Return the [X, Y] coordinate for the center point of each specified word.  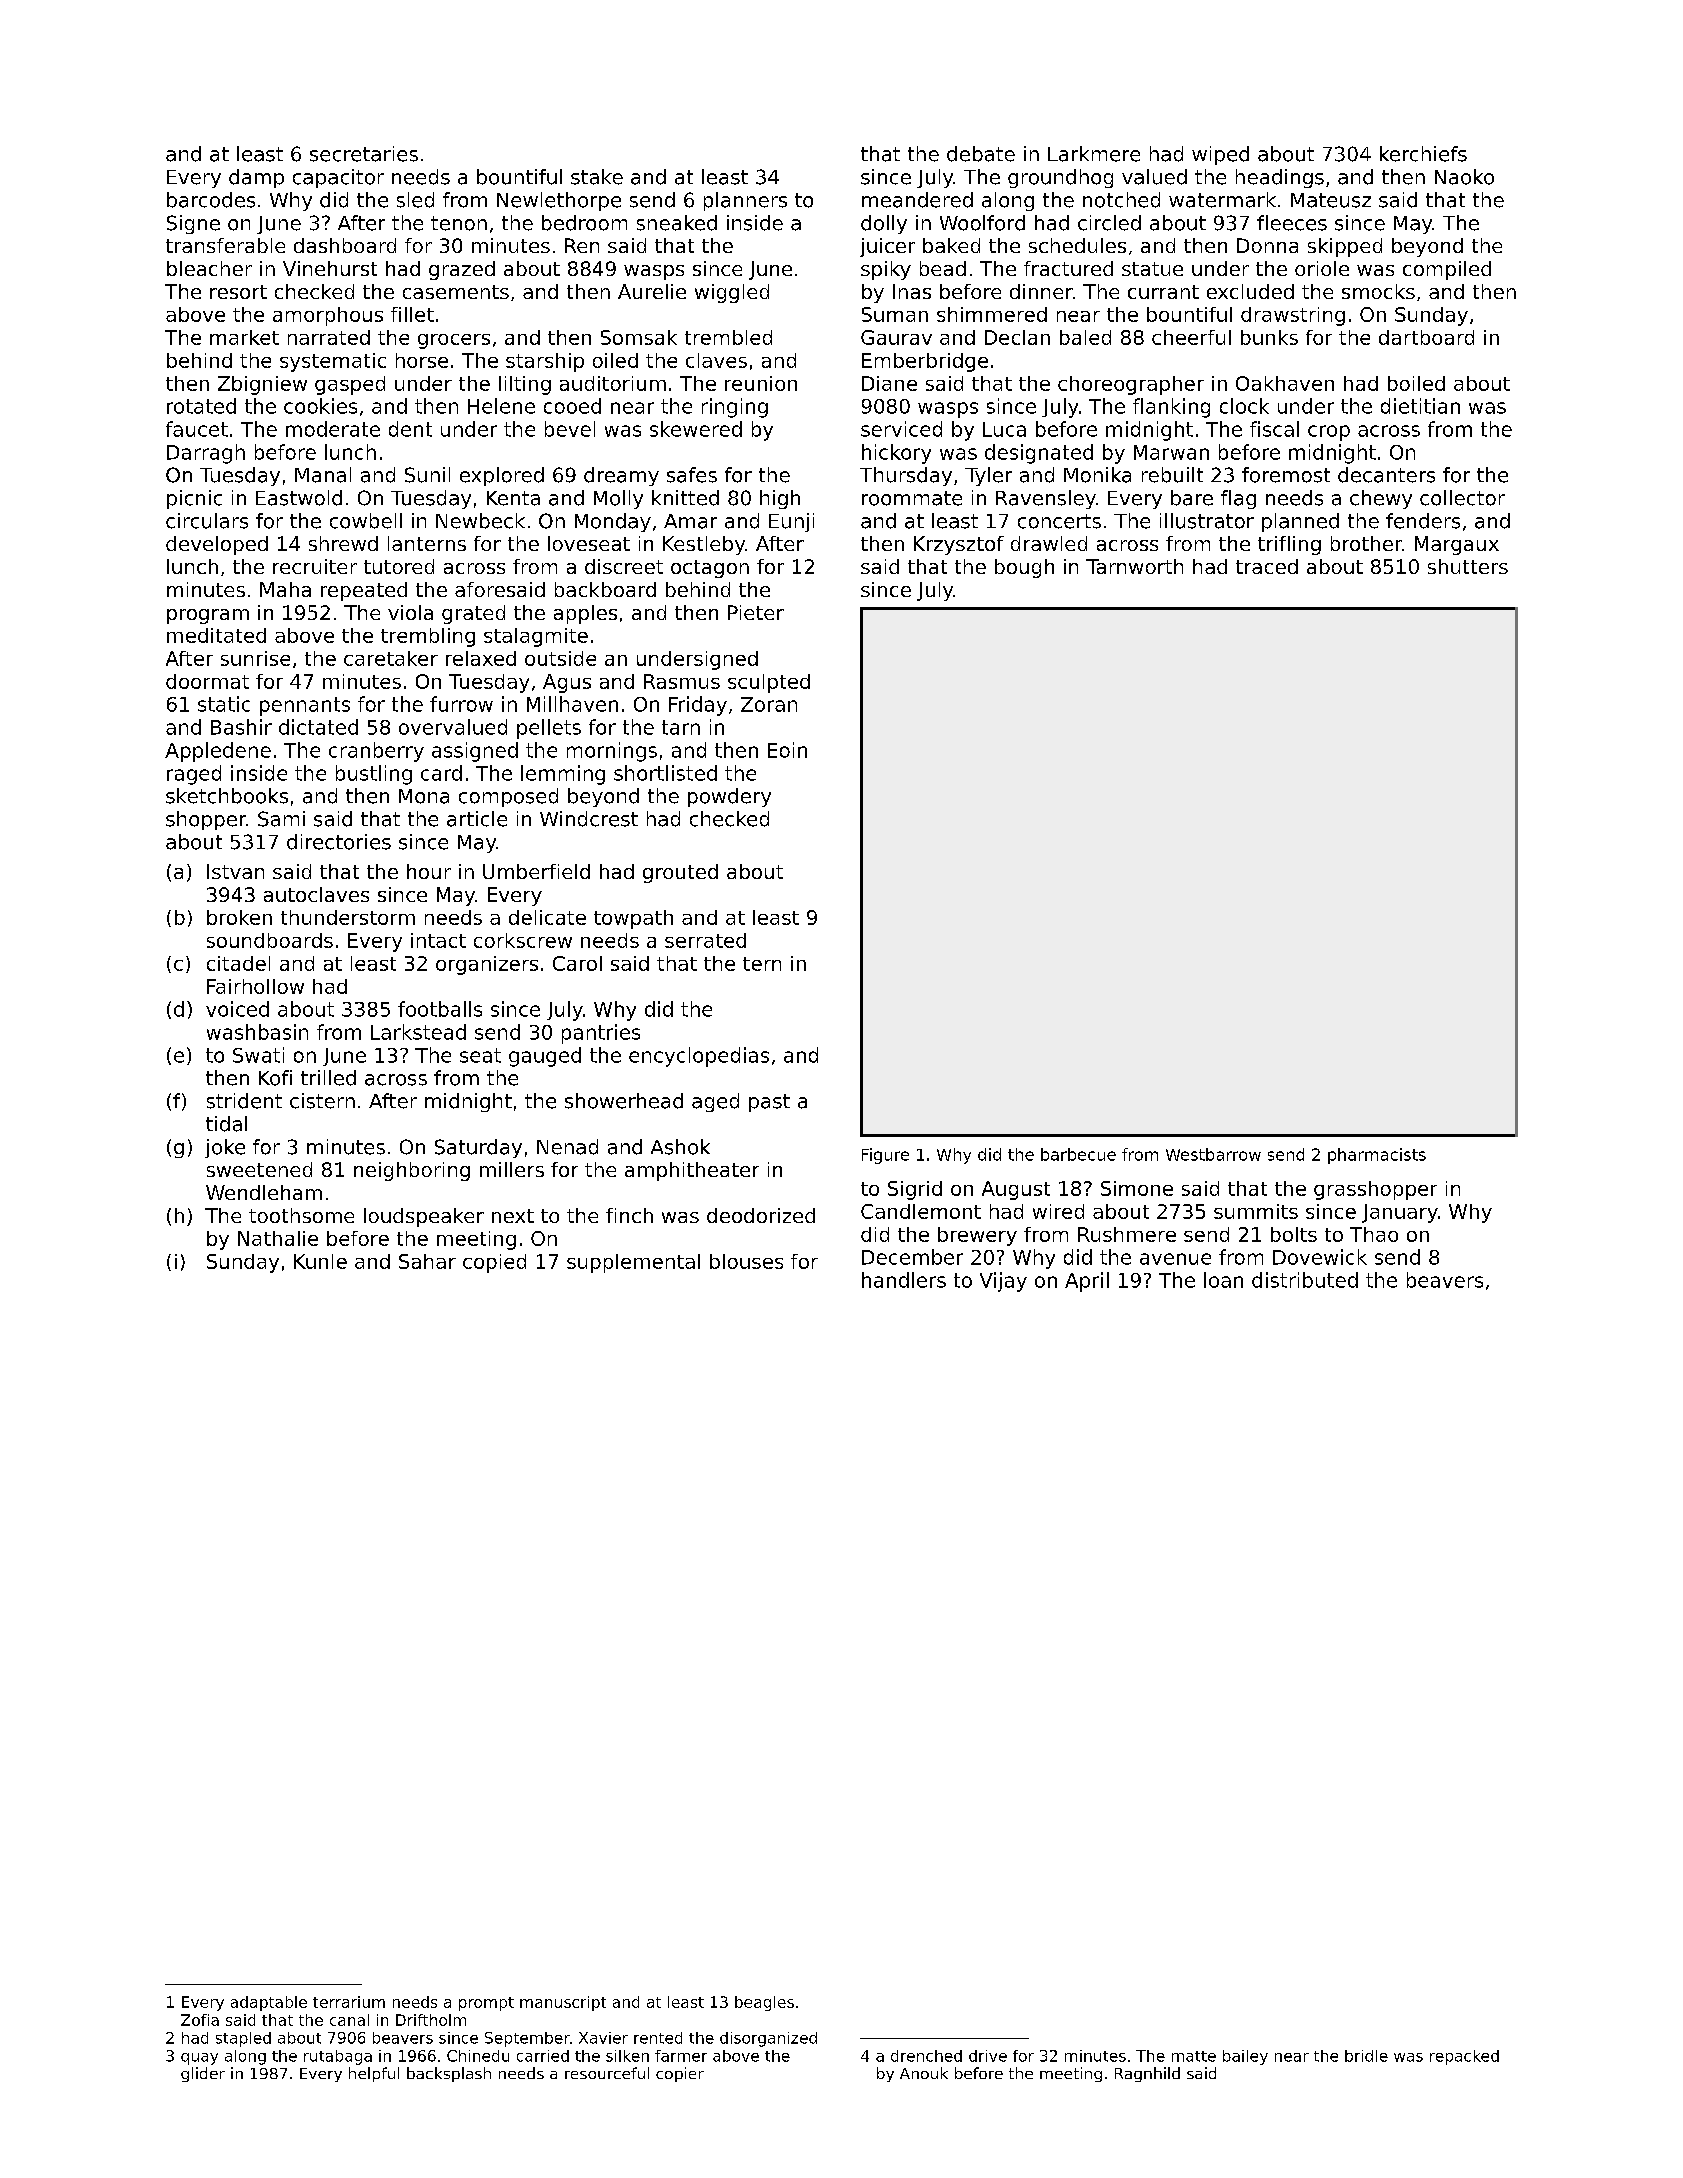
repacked [1464, 2057]
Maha [285, 589]
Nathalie [278, 1238]
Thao [1374, 1234]
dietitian [1420, 406]
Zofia [200, 2020]
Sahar [427, 1261]
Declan [1017, 337]
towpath [633, 919]
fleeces [1292, 223]
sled [415, 200]
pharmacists [1377, 1156]
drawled [1049, 543]
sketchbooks [227, 796]
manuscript [563, 2003]
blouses [746, 1261]
